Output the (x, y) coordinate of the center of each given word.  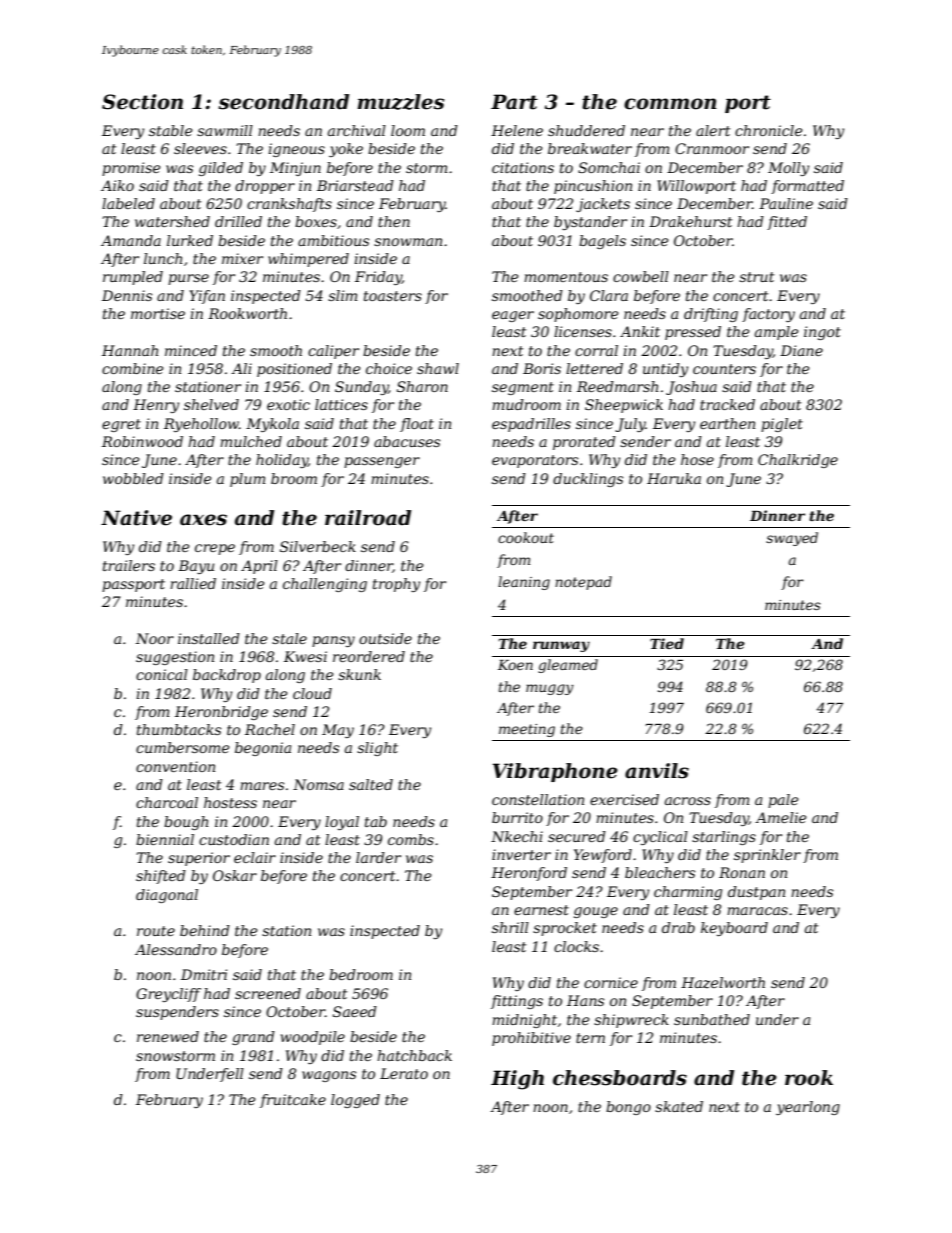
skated (679, 1106)
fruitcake (293, 1101)
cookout (526, 537)
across (688, 801)
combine (133, 368)
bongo (628, 1108)
